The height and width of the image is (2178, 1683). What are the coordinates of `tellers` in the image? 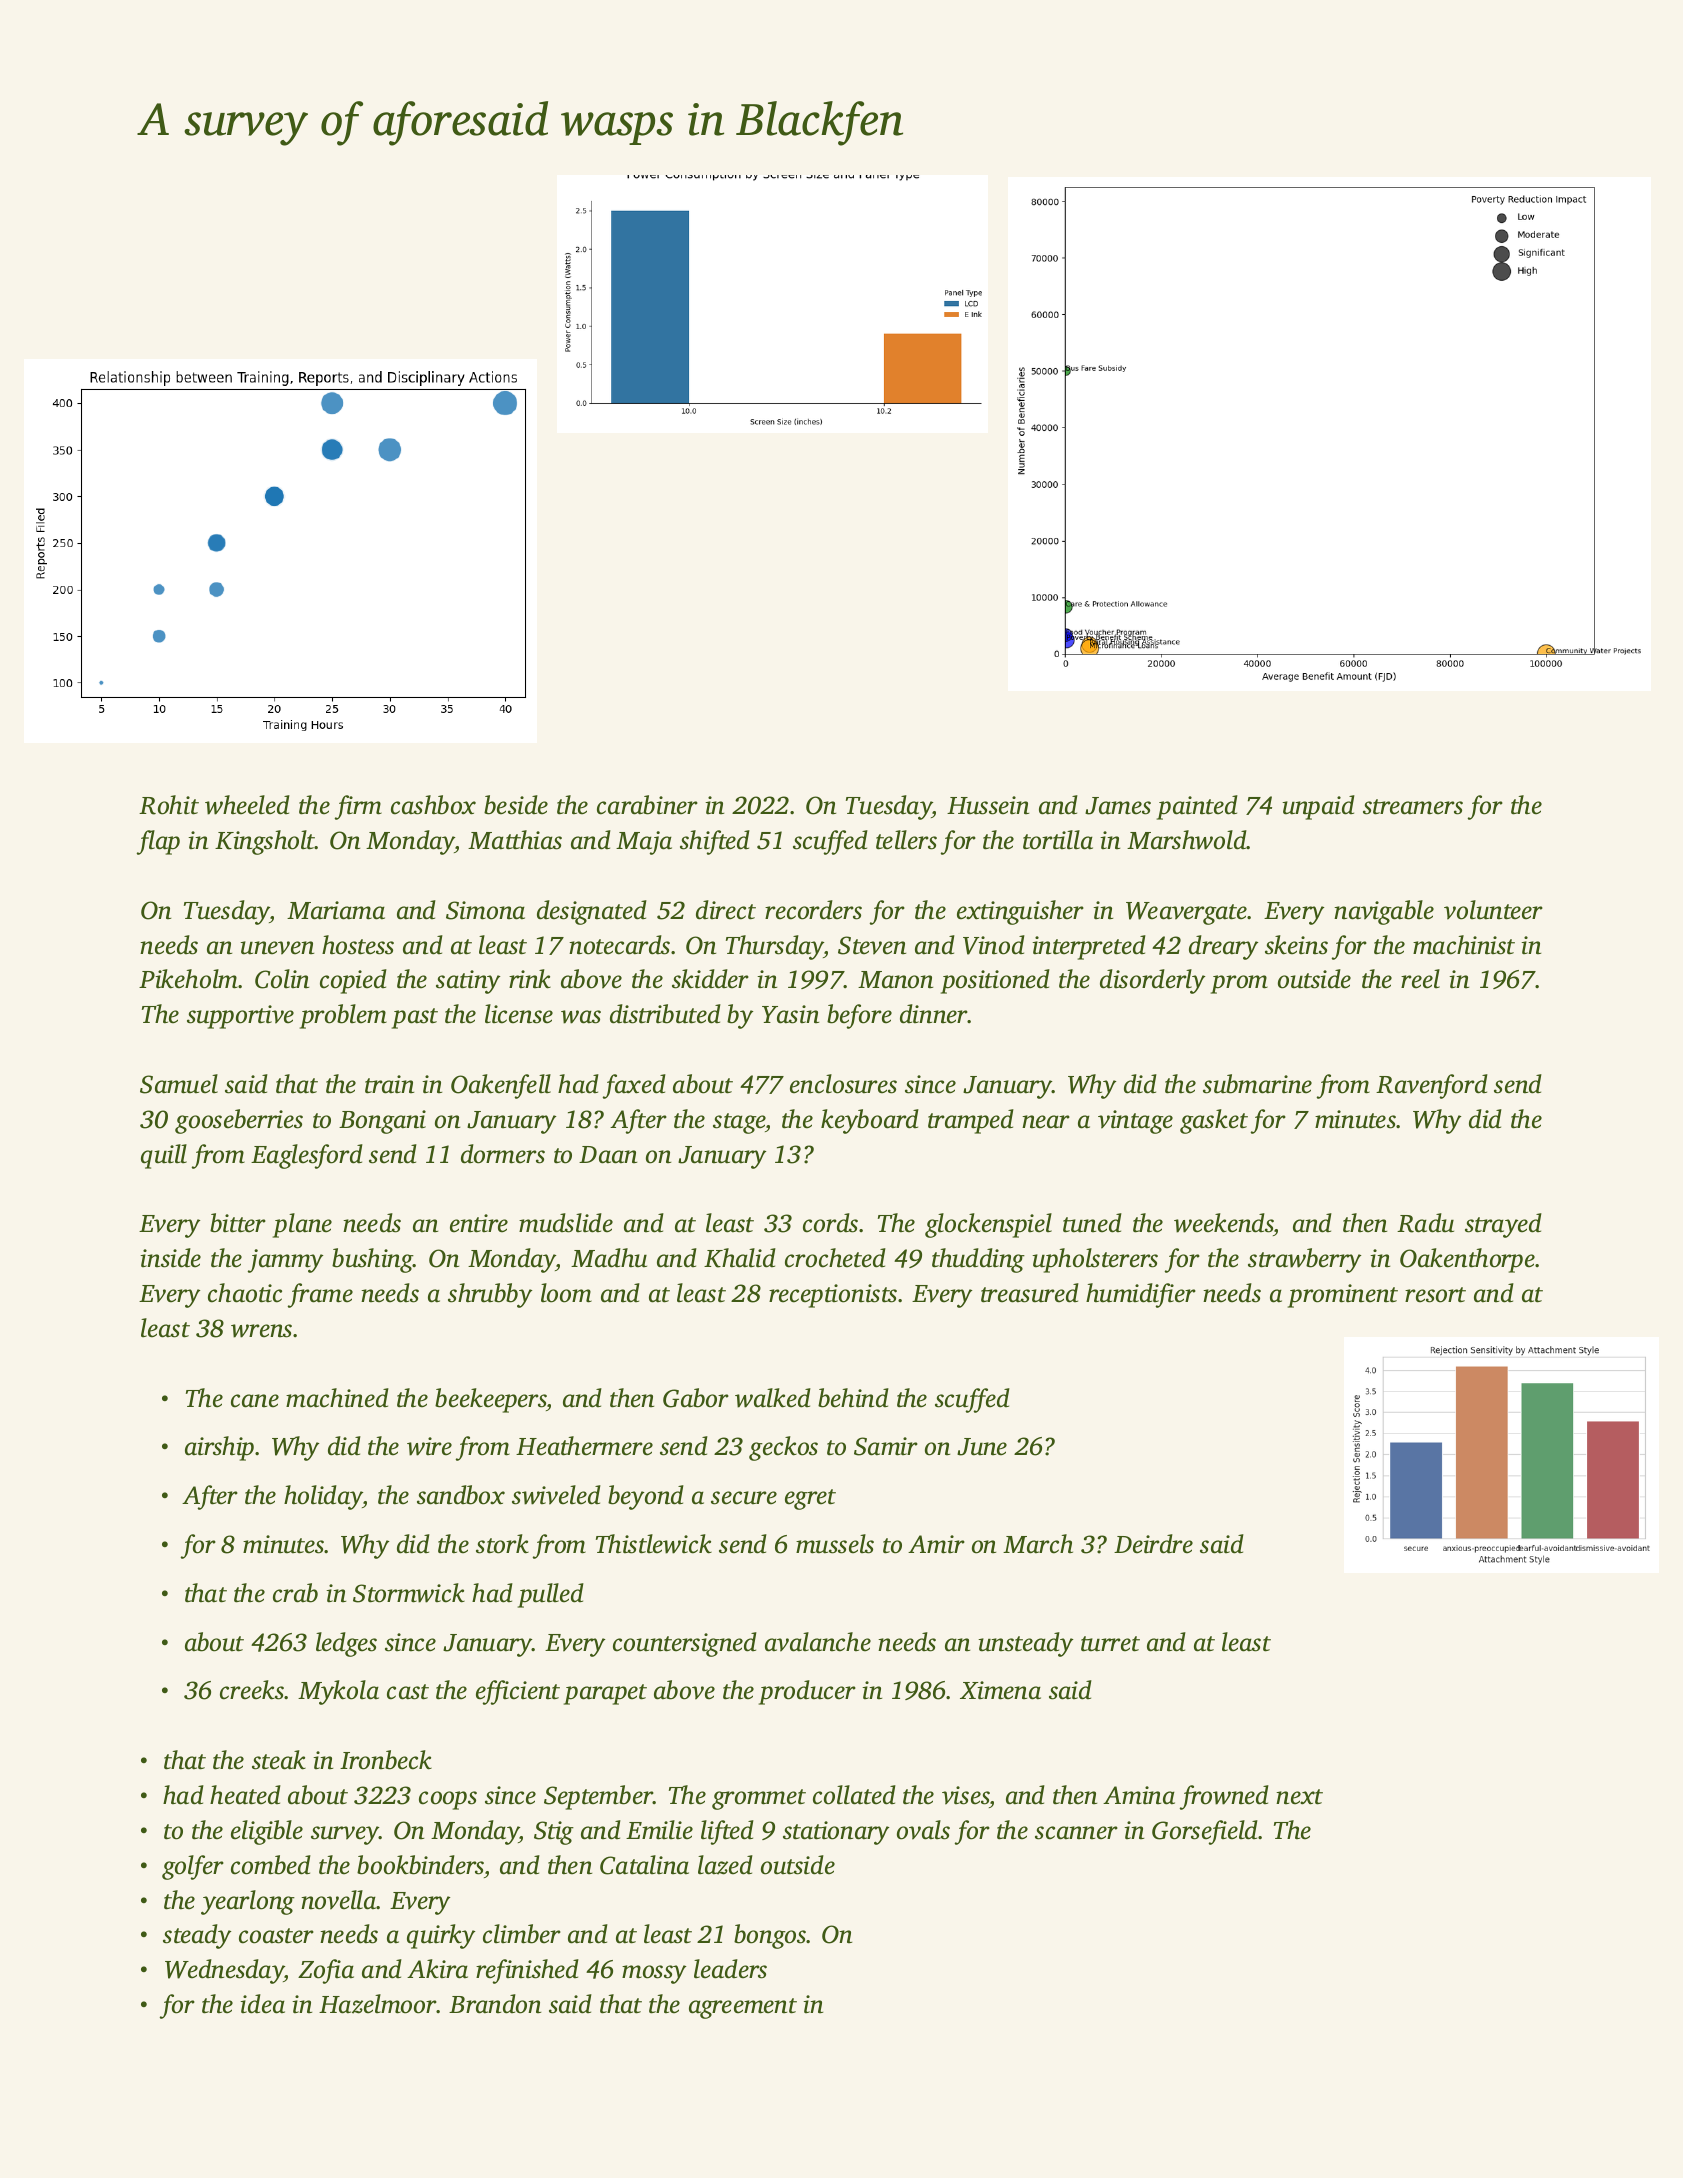 It's located at (906, 840).
